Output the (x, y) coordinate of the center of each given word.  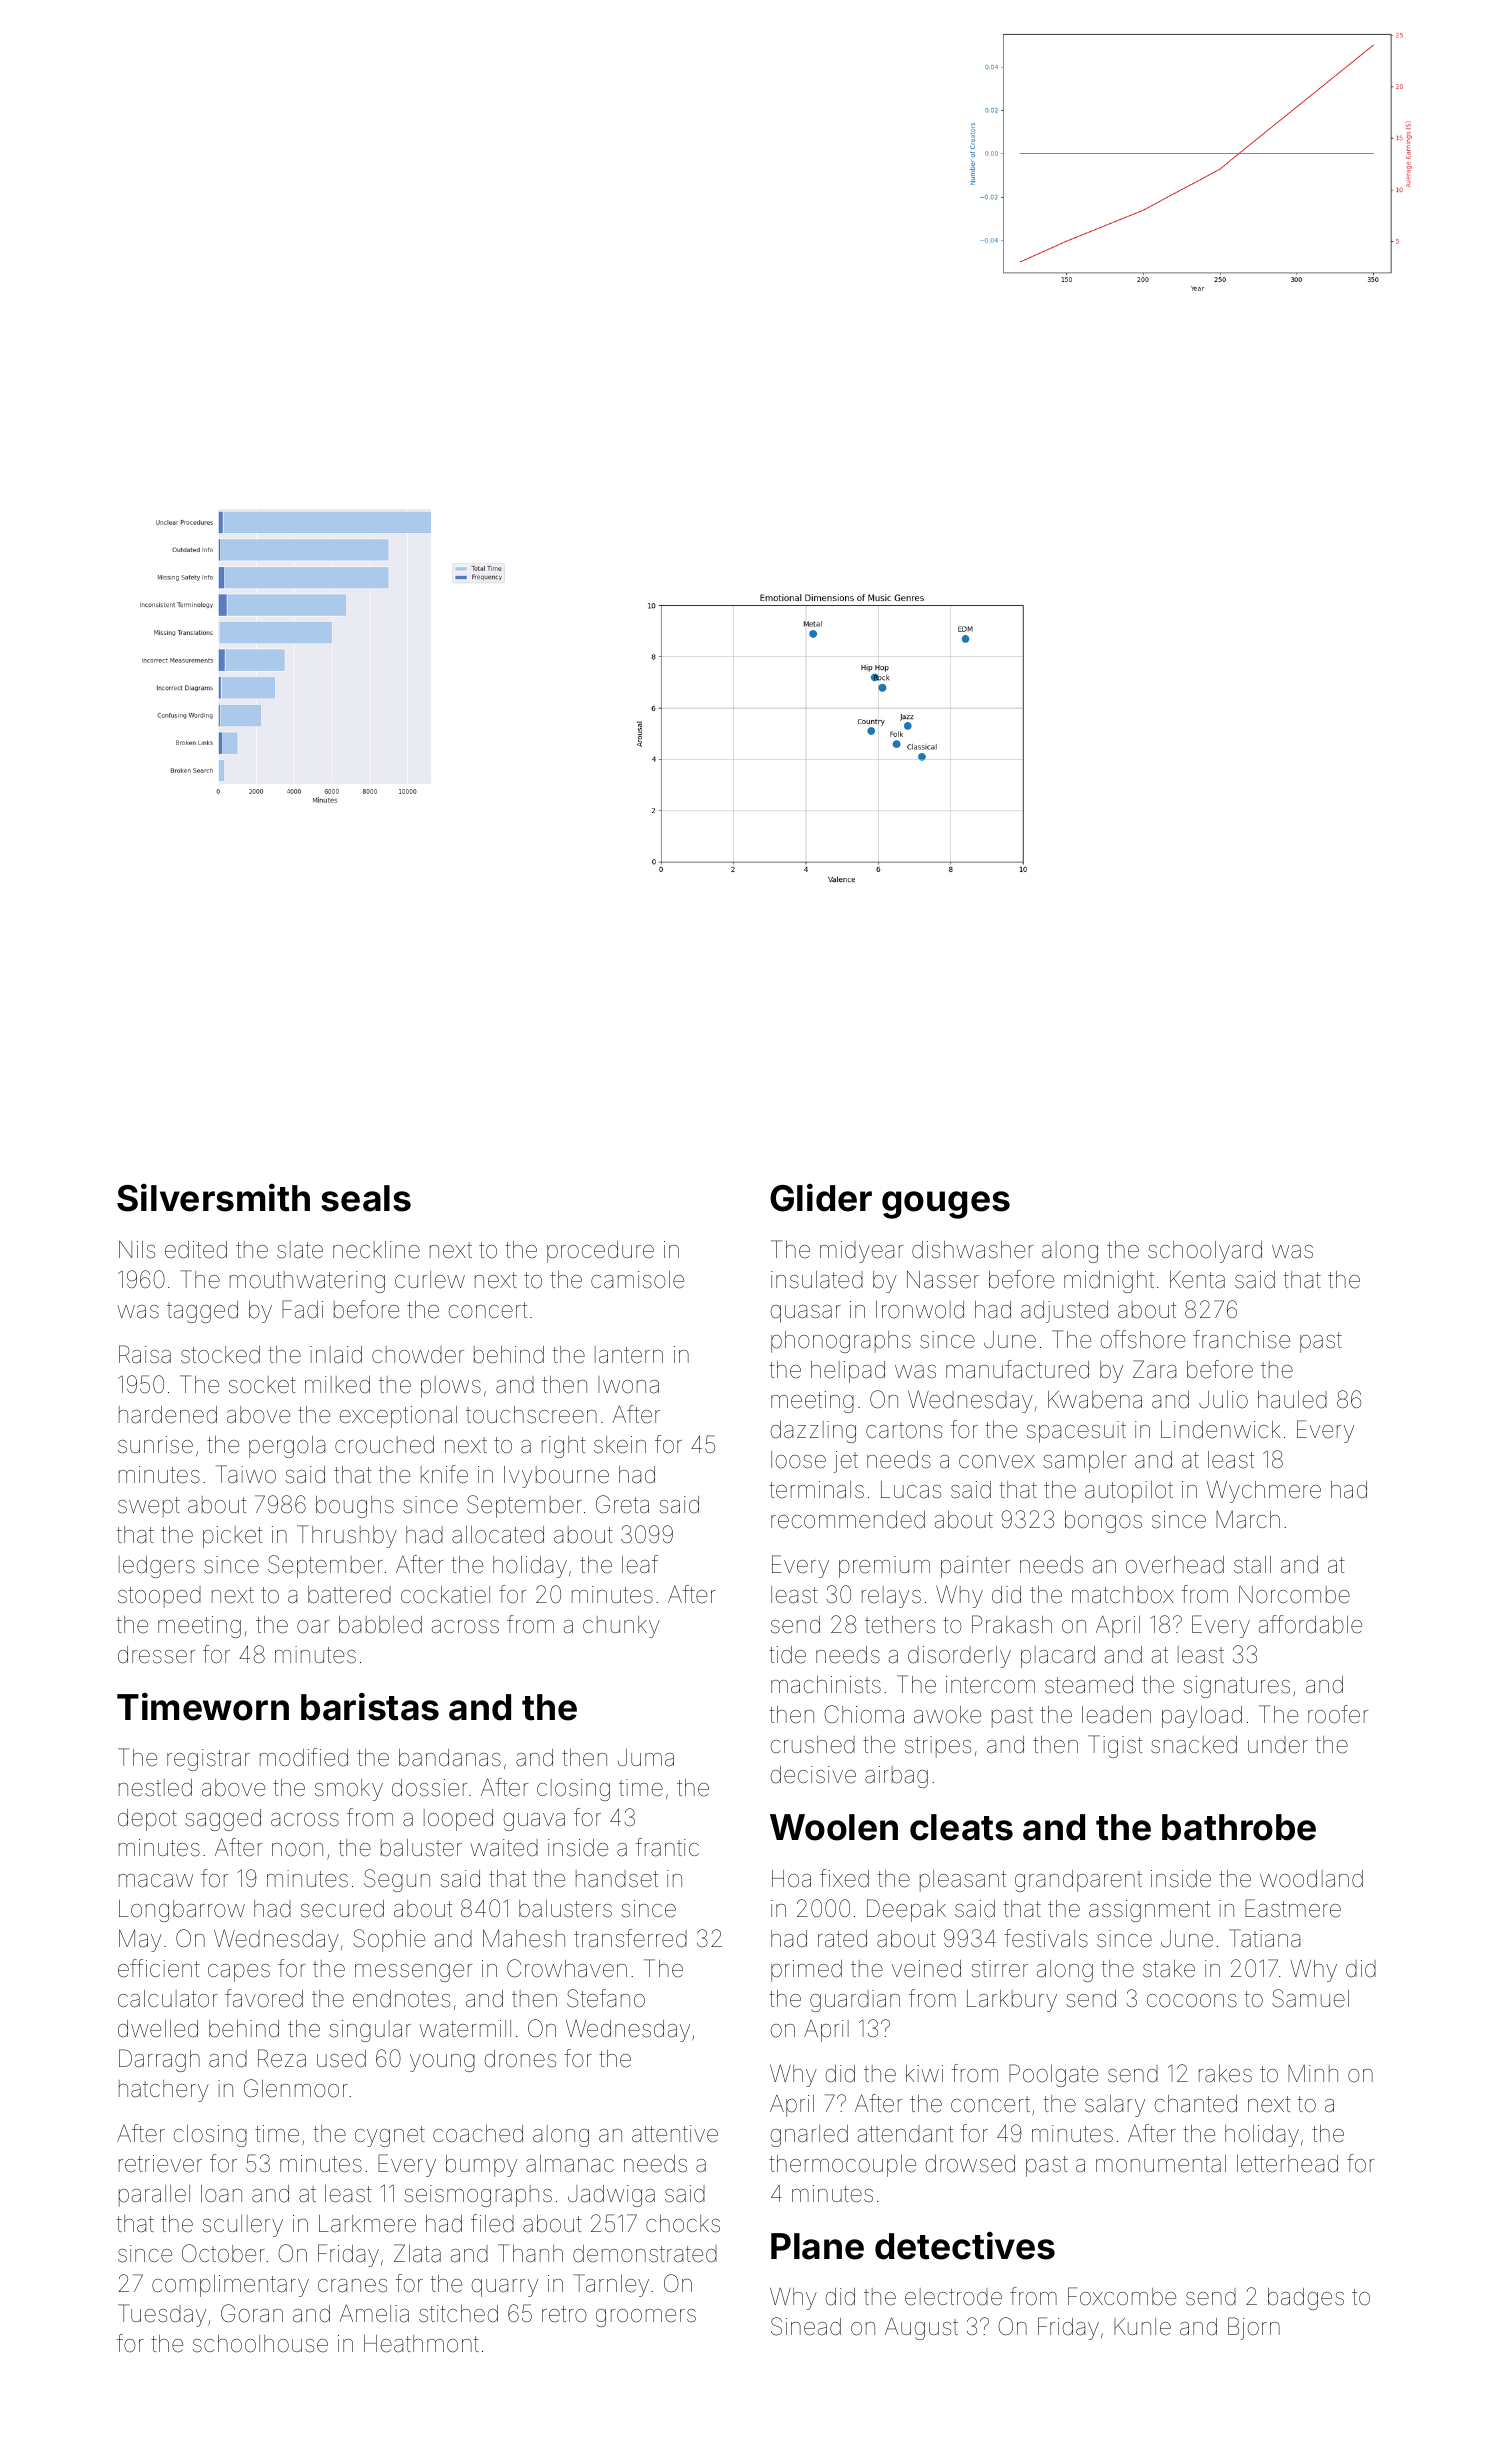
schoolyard (1205, 1252)
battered (349, 1595)
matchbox (1123, 1595)
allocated (498, 1535)
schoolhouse (260, 2344)
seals (366, 1198)
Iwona (628, 1385)
